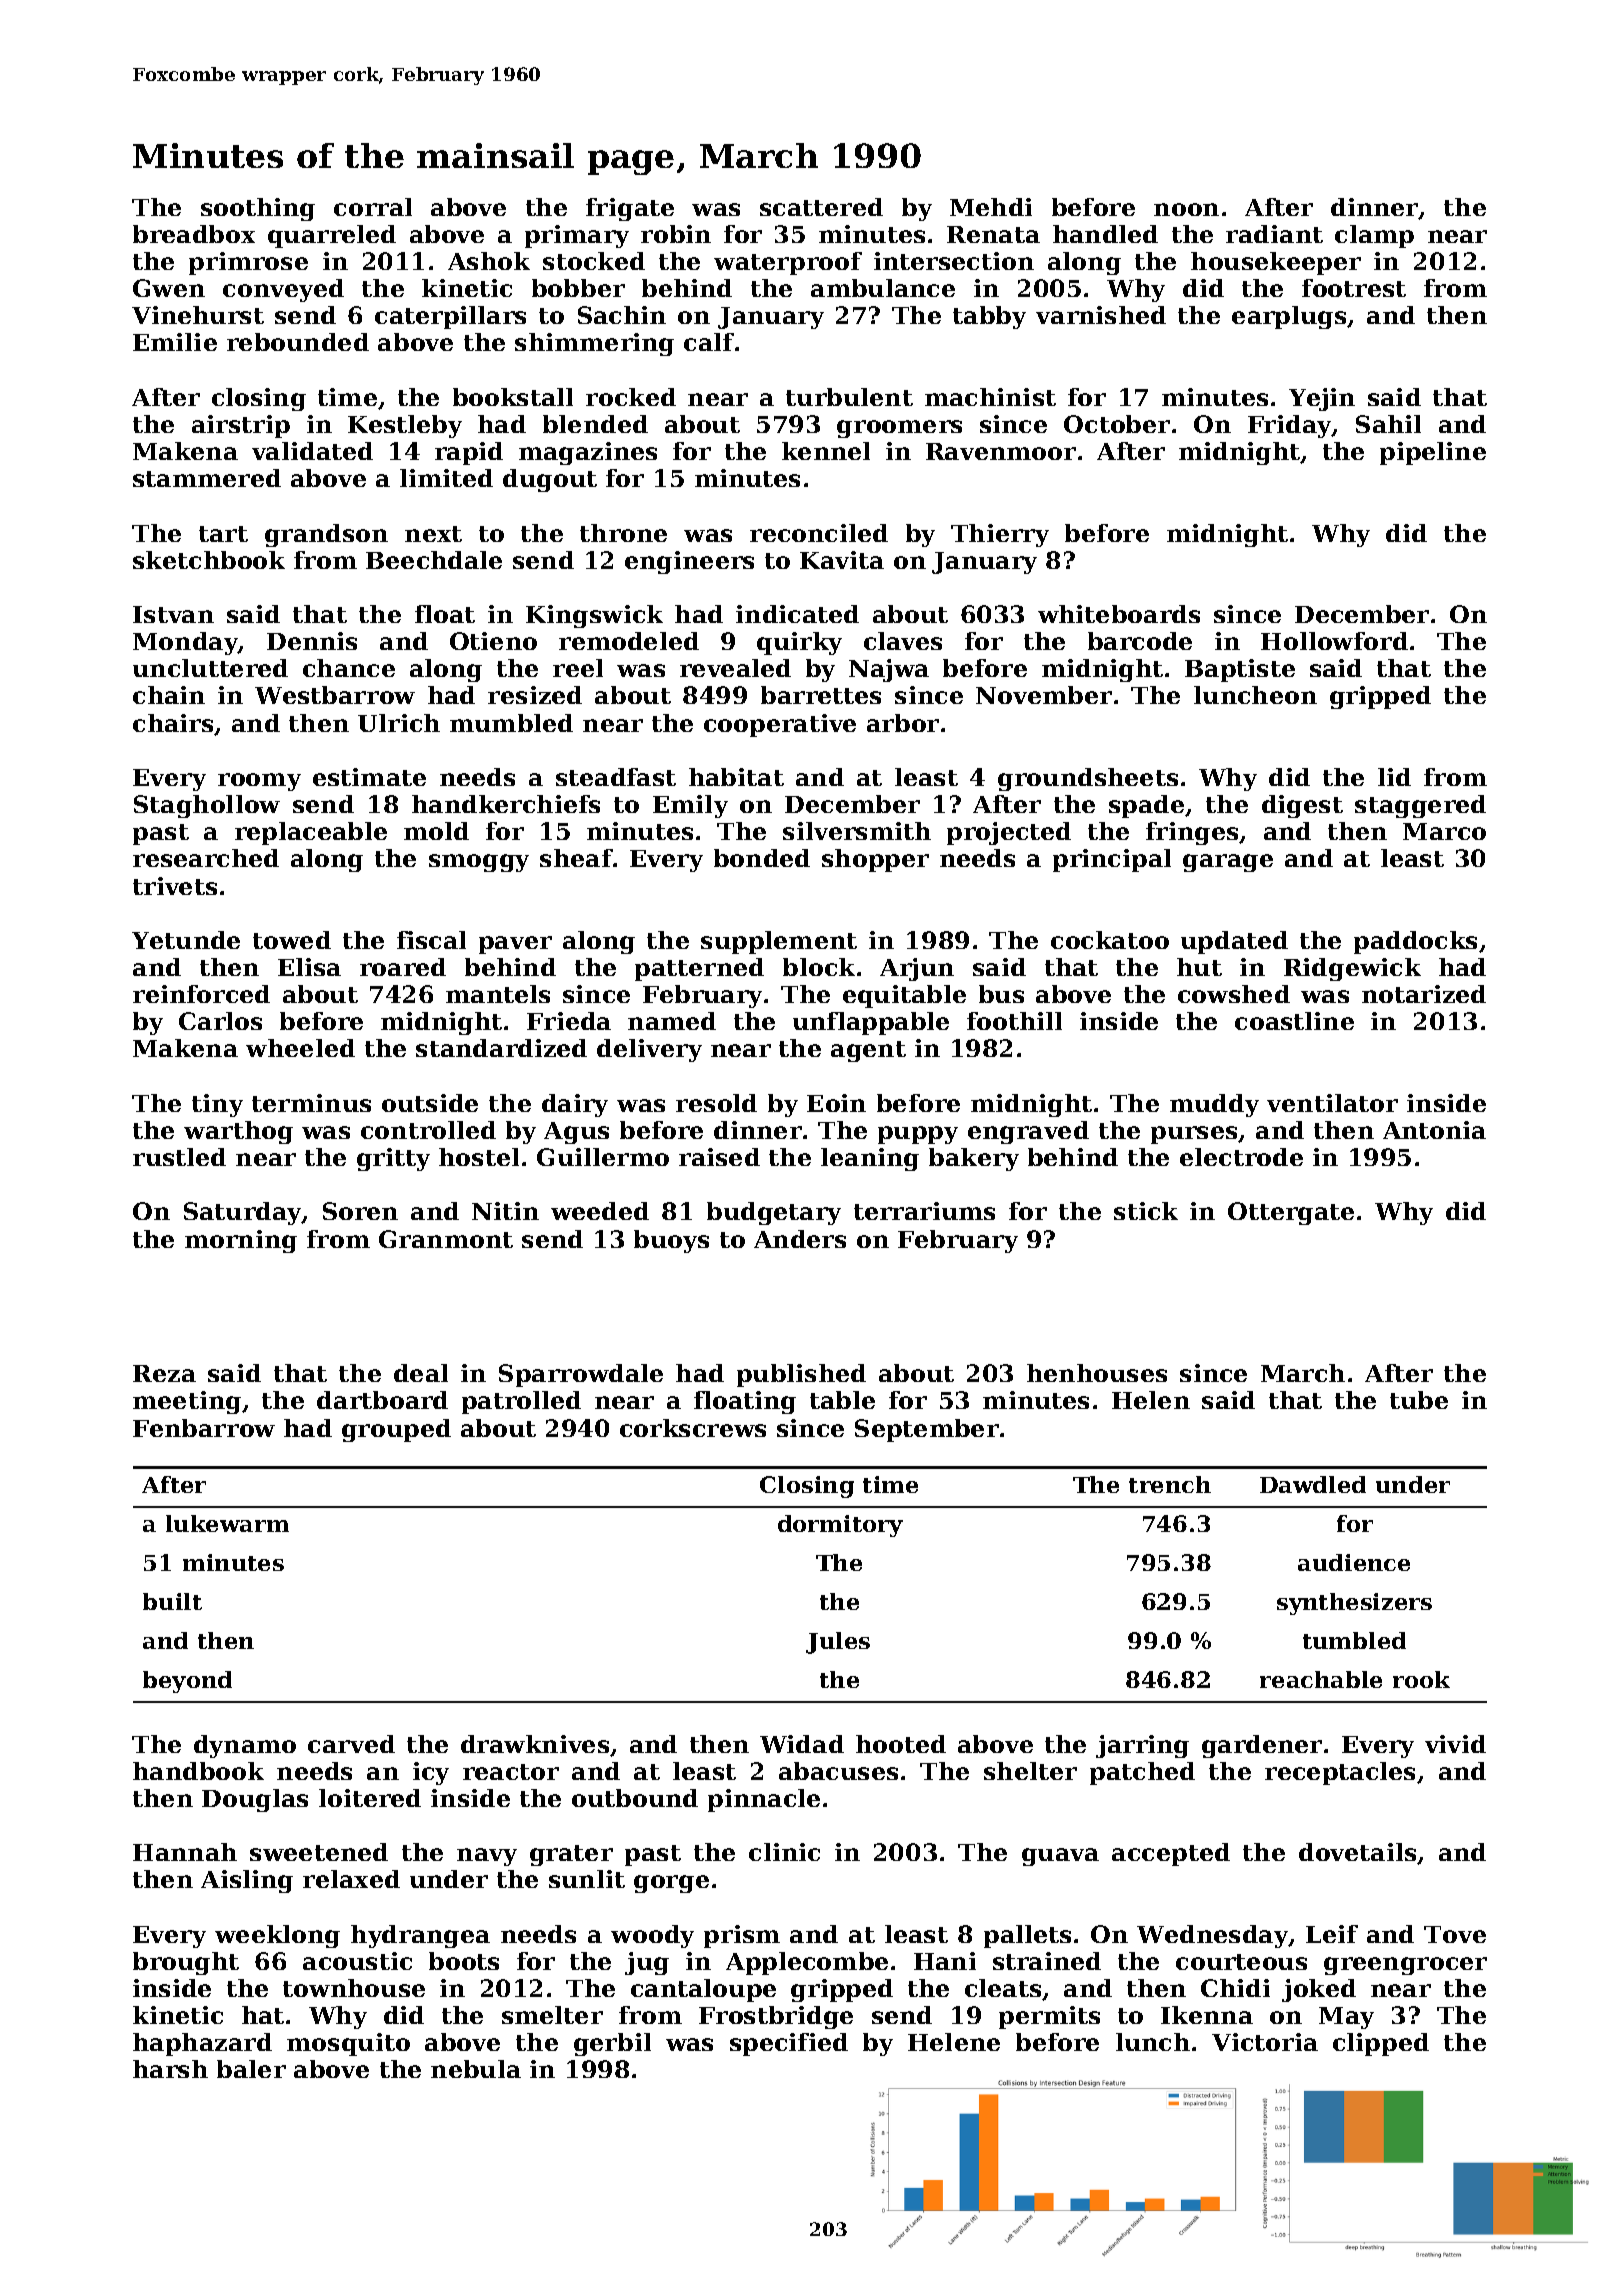 The height and width of the screenshot is (2292, 1620). Describe the element at coordinates (164, 1373) in the screenshot. I see `Reza` at that location.
